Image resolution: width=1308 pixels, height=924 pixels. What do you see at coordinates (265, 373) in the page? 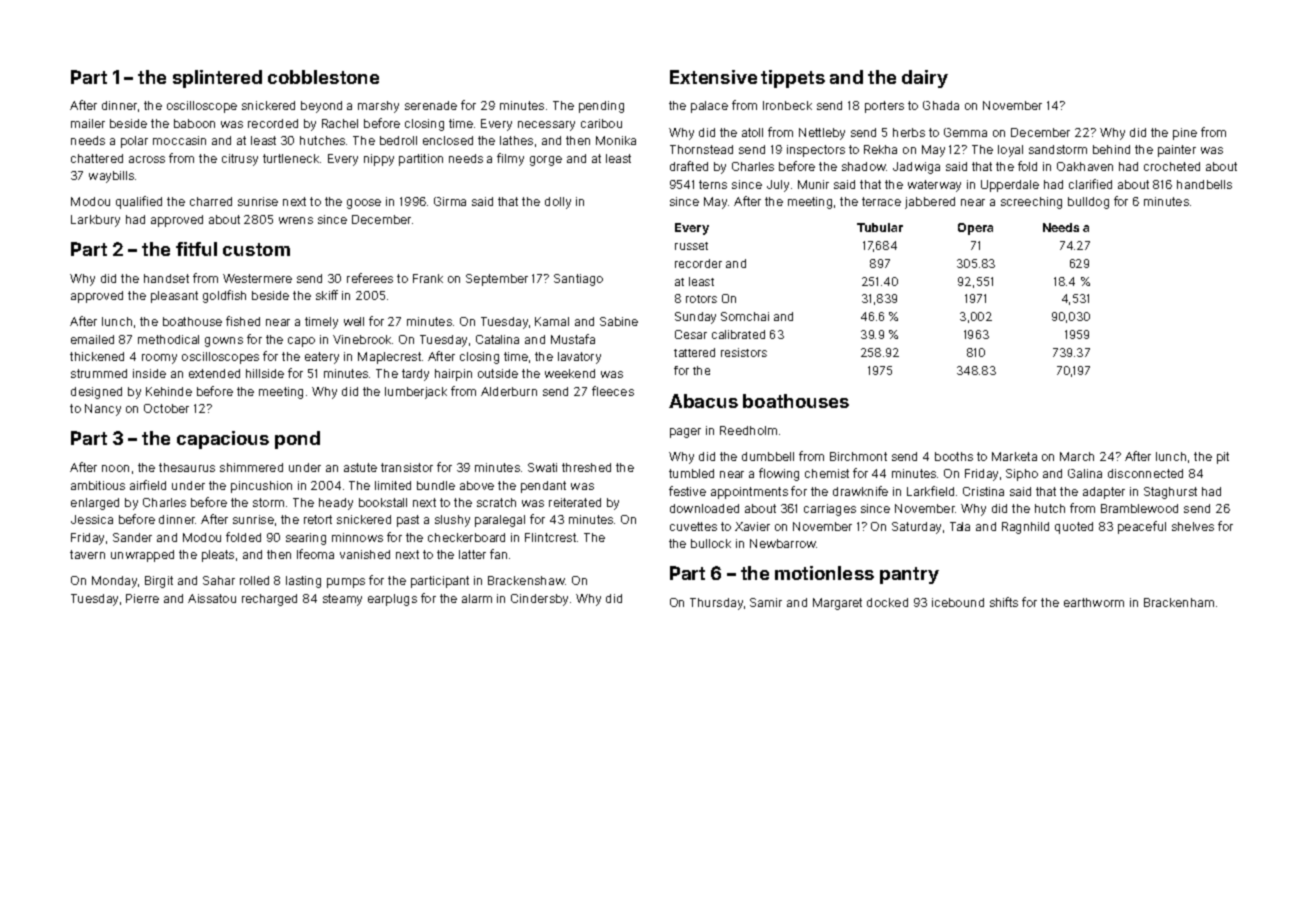
I see `hillside` at bounding box center [265, 373].
